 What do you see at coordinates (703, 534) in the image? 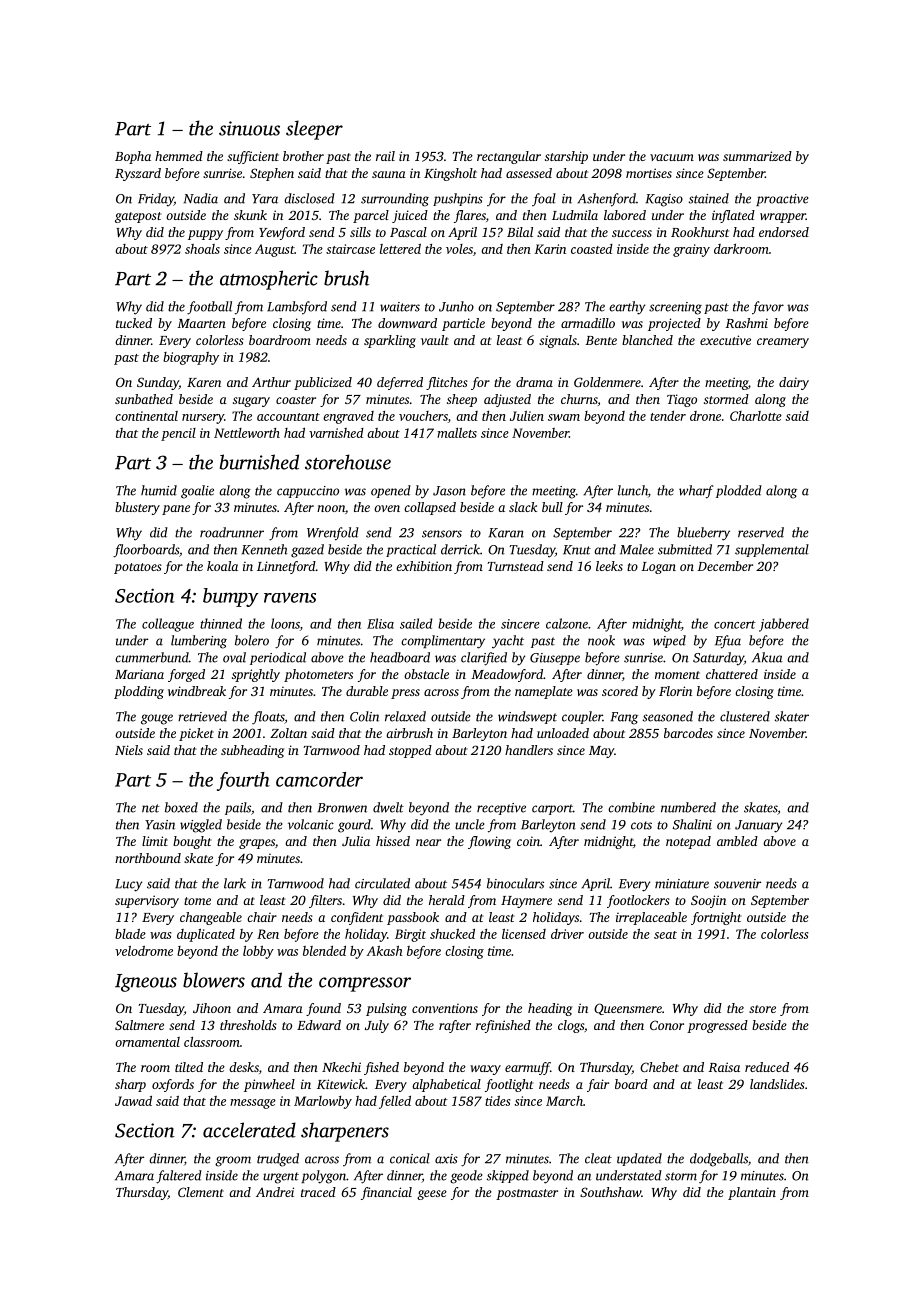
I see `blueberry` at bounding box center [703, 534].
